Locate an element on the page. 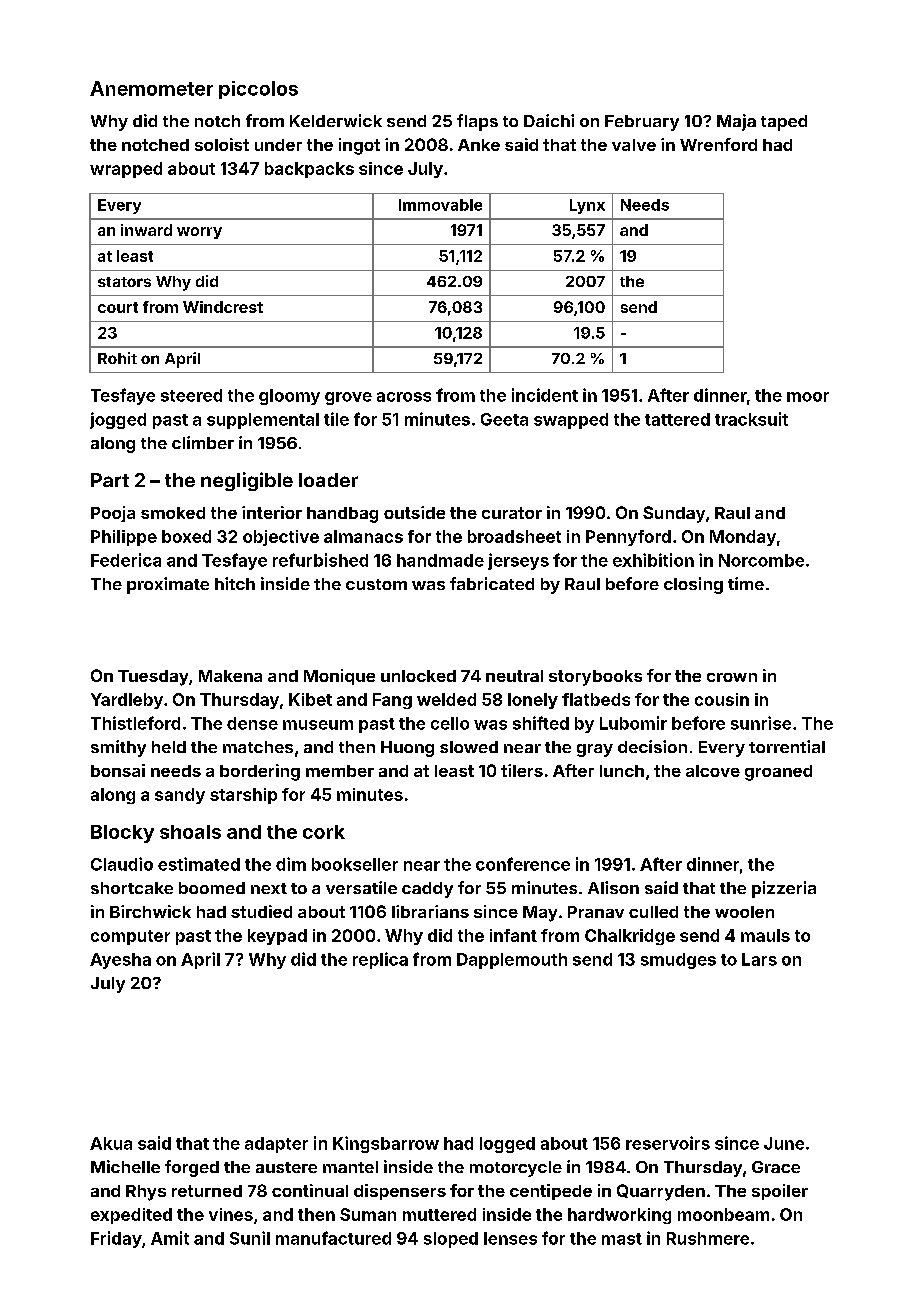 This image has width=924, height=1308. Kelderwick is located at coordinates (336, 120).
